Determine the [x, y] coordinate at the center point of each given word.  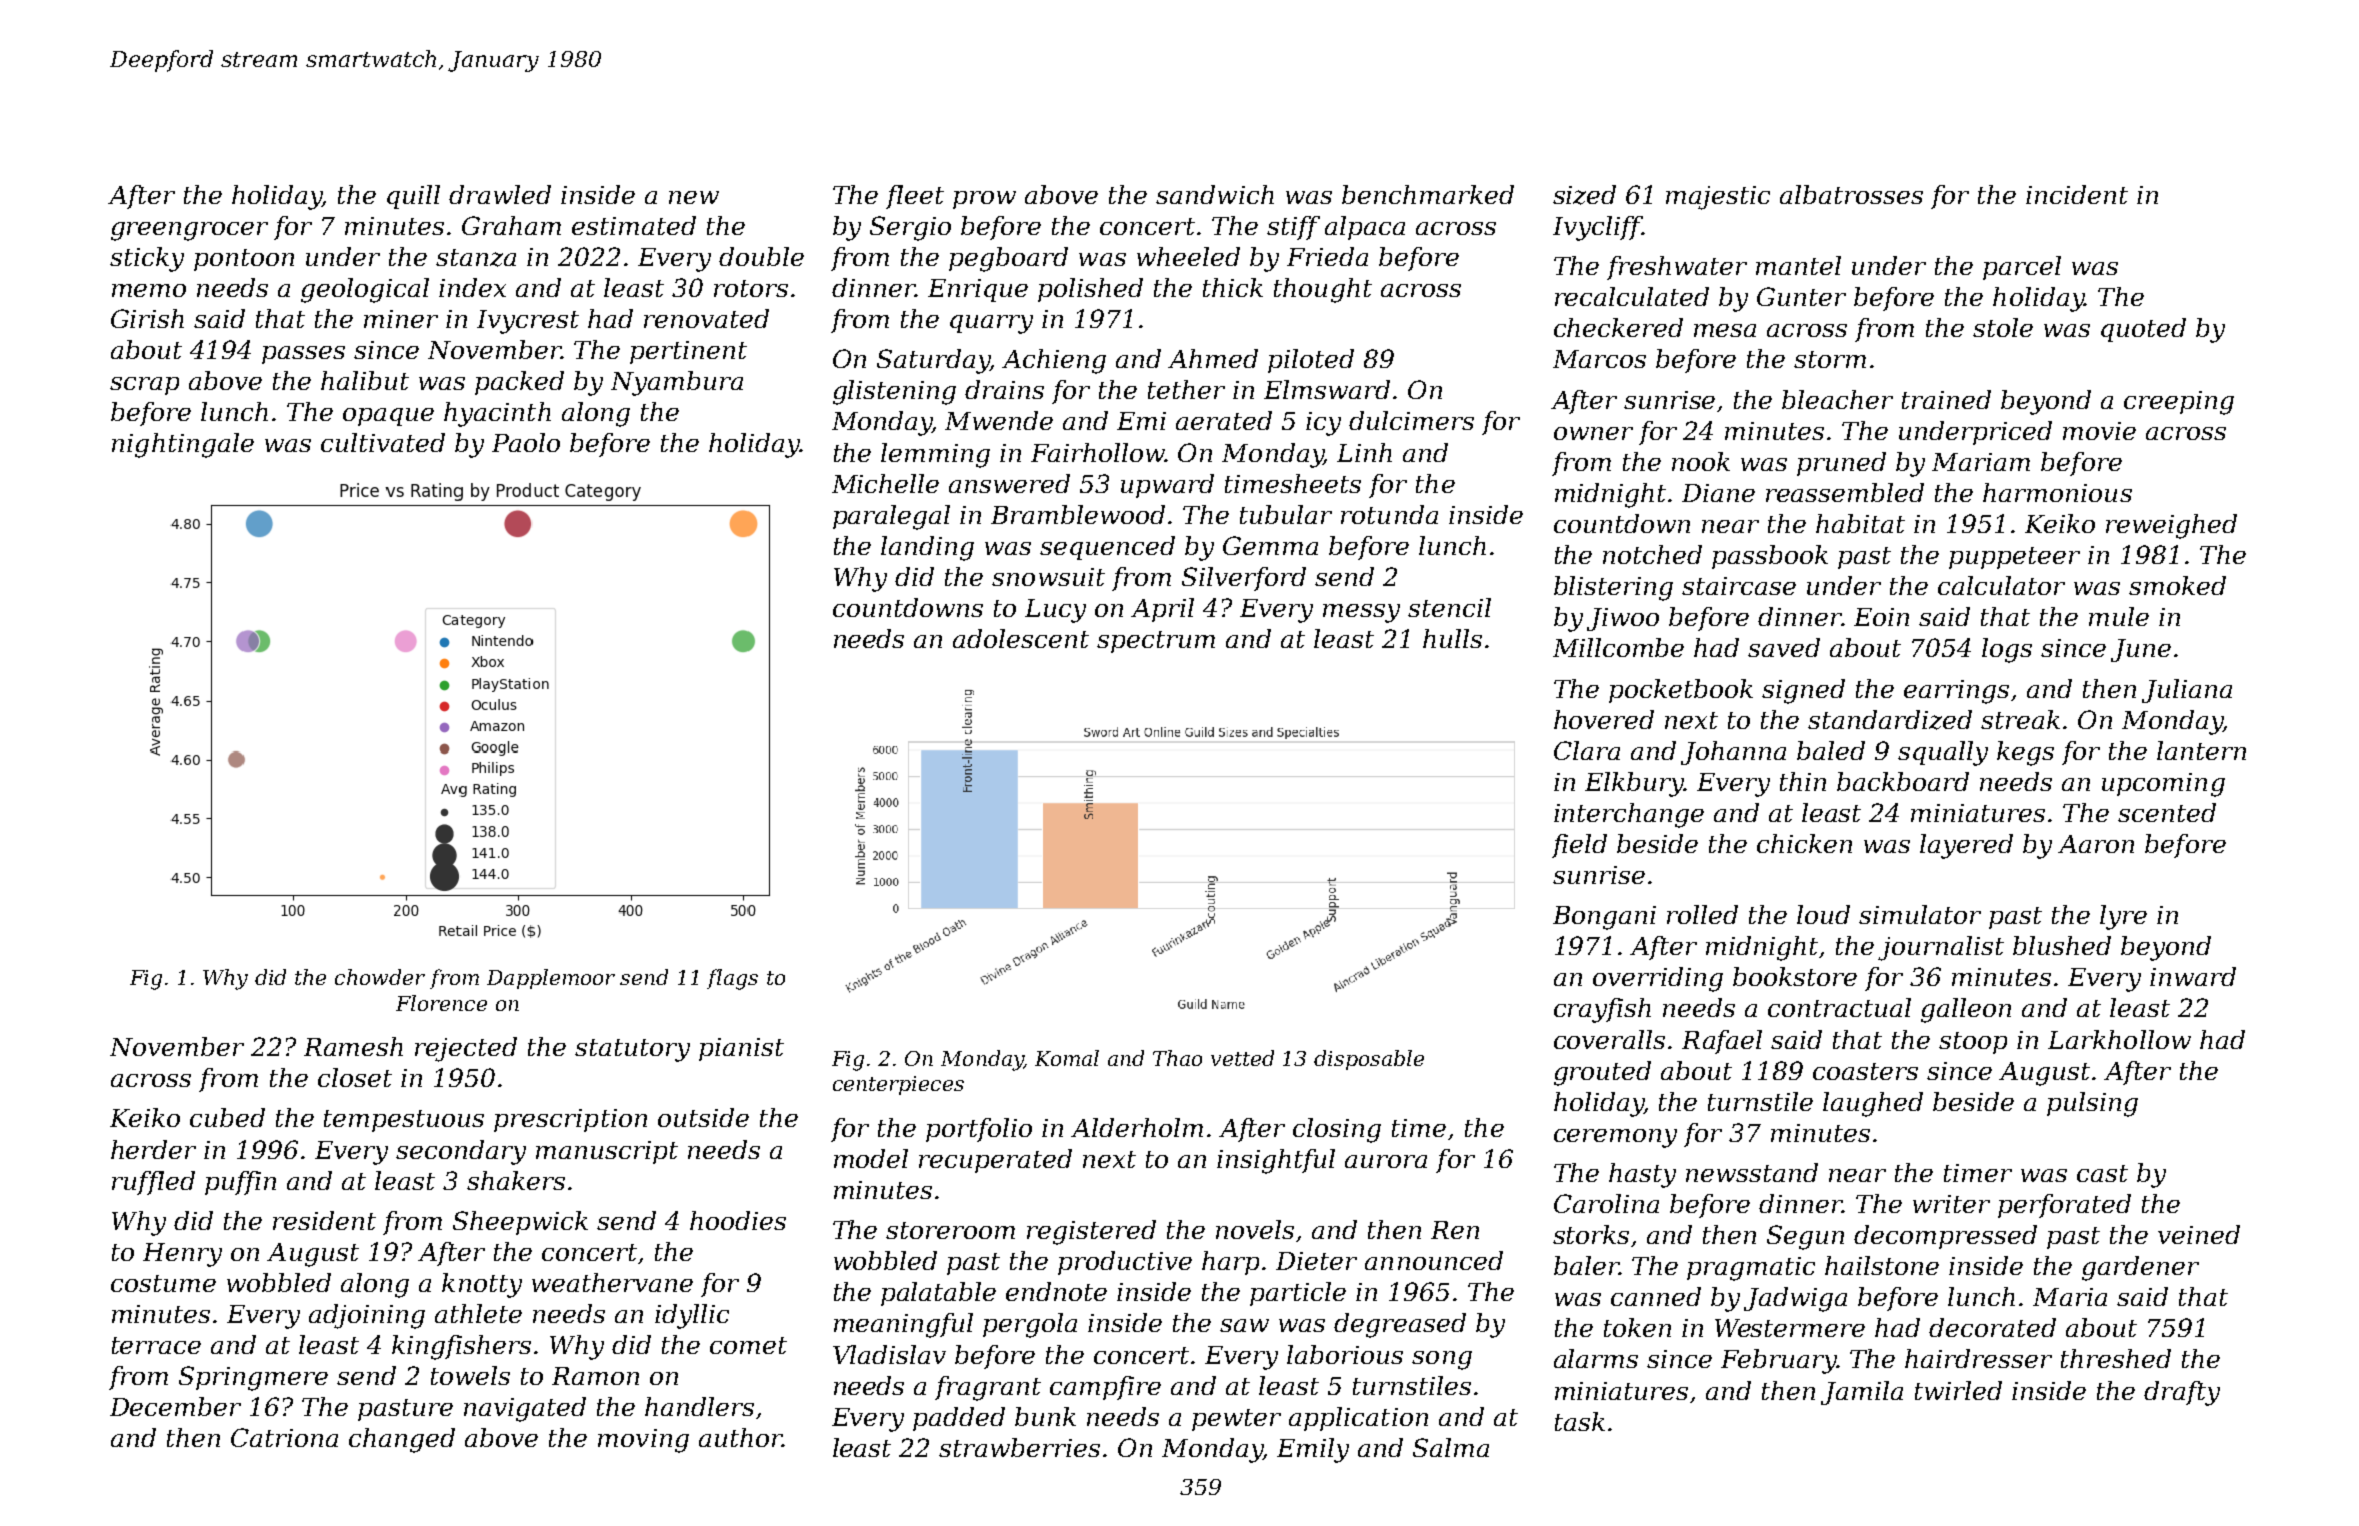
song [1442, 1360]
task [1580, 1421]
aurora [1386, 1161]
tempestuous [404, 1121]
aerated [1224, 420]
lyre [2123, 917]
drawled [500, 194]
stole [2003, 327]
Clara [1587, 750]
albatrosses [1851, 194]
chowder [380, 977]
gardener [2140, 1268]
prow [984, 200]
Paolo [526, 442]
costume [163, 1283]
